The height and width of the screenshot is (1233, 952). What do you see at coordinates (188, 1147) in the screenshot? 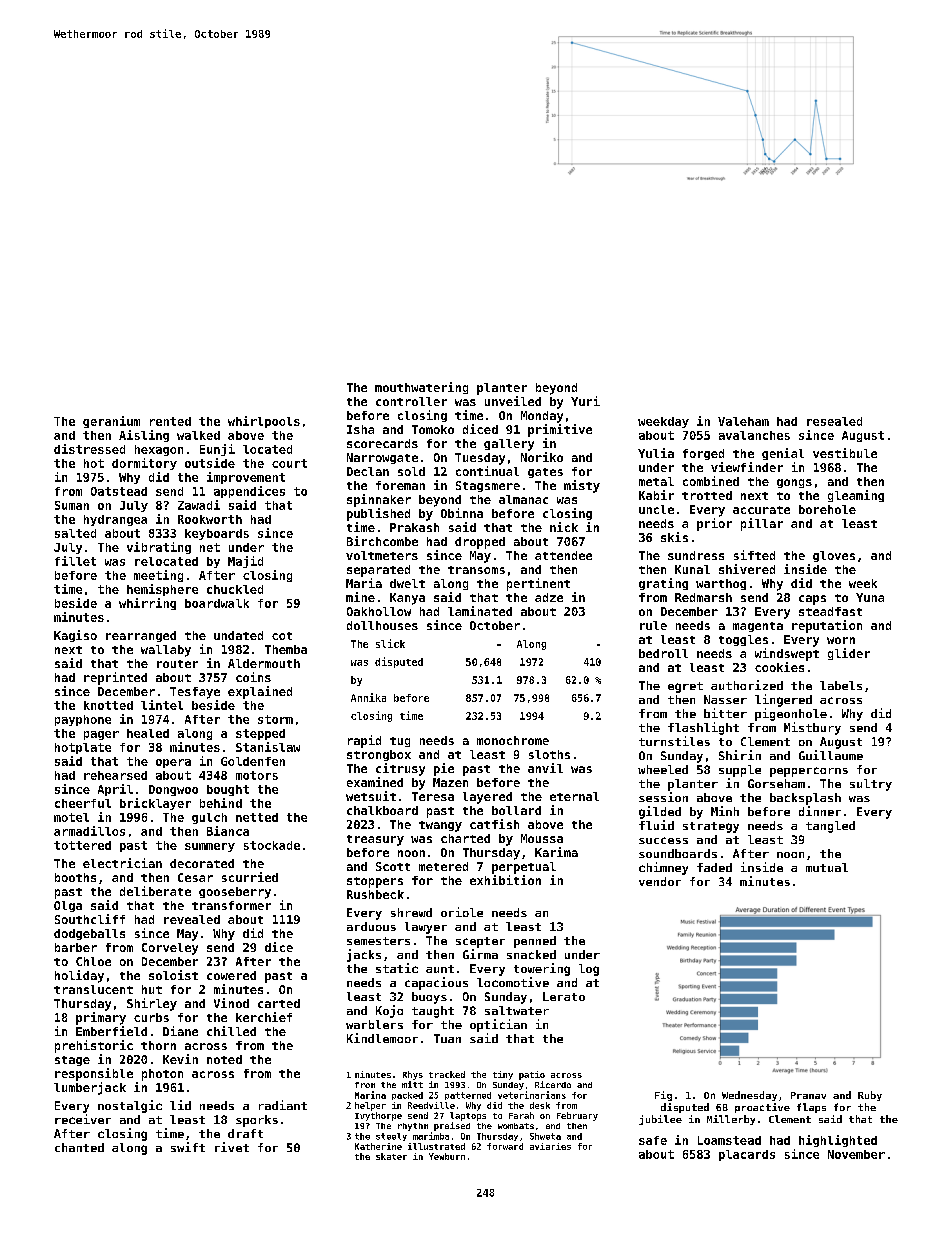
I see `swift` at bounding box center [188, 1147].
